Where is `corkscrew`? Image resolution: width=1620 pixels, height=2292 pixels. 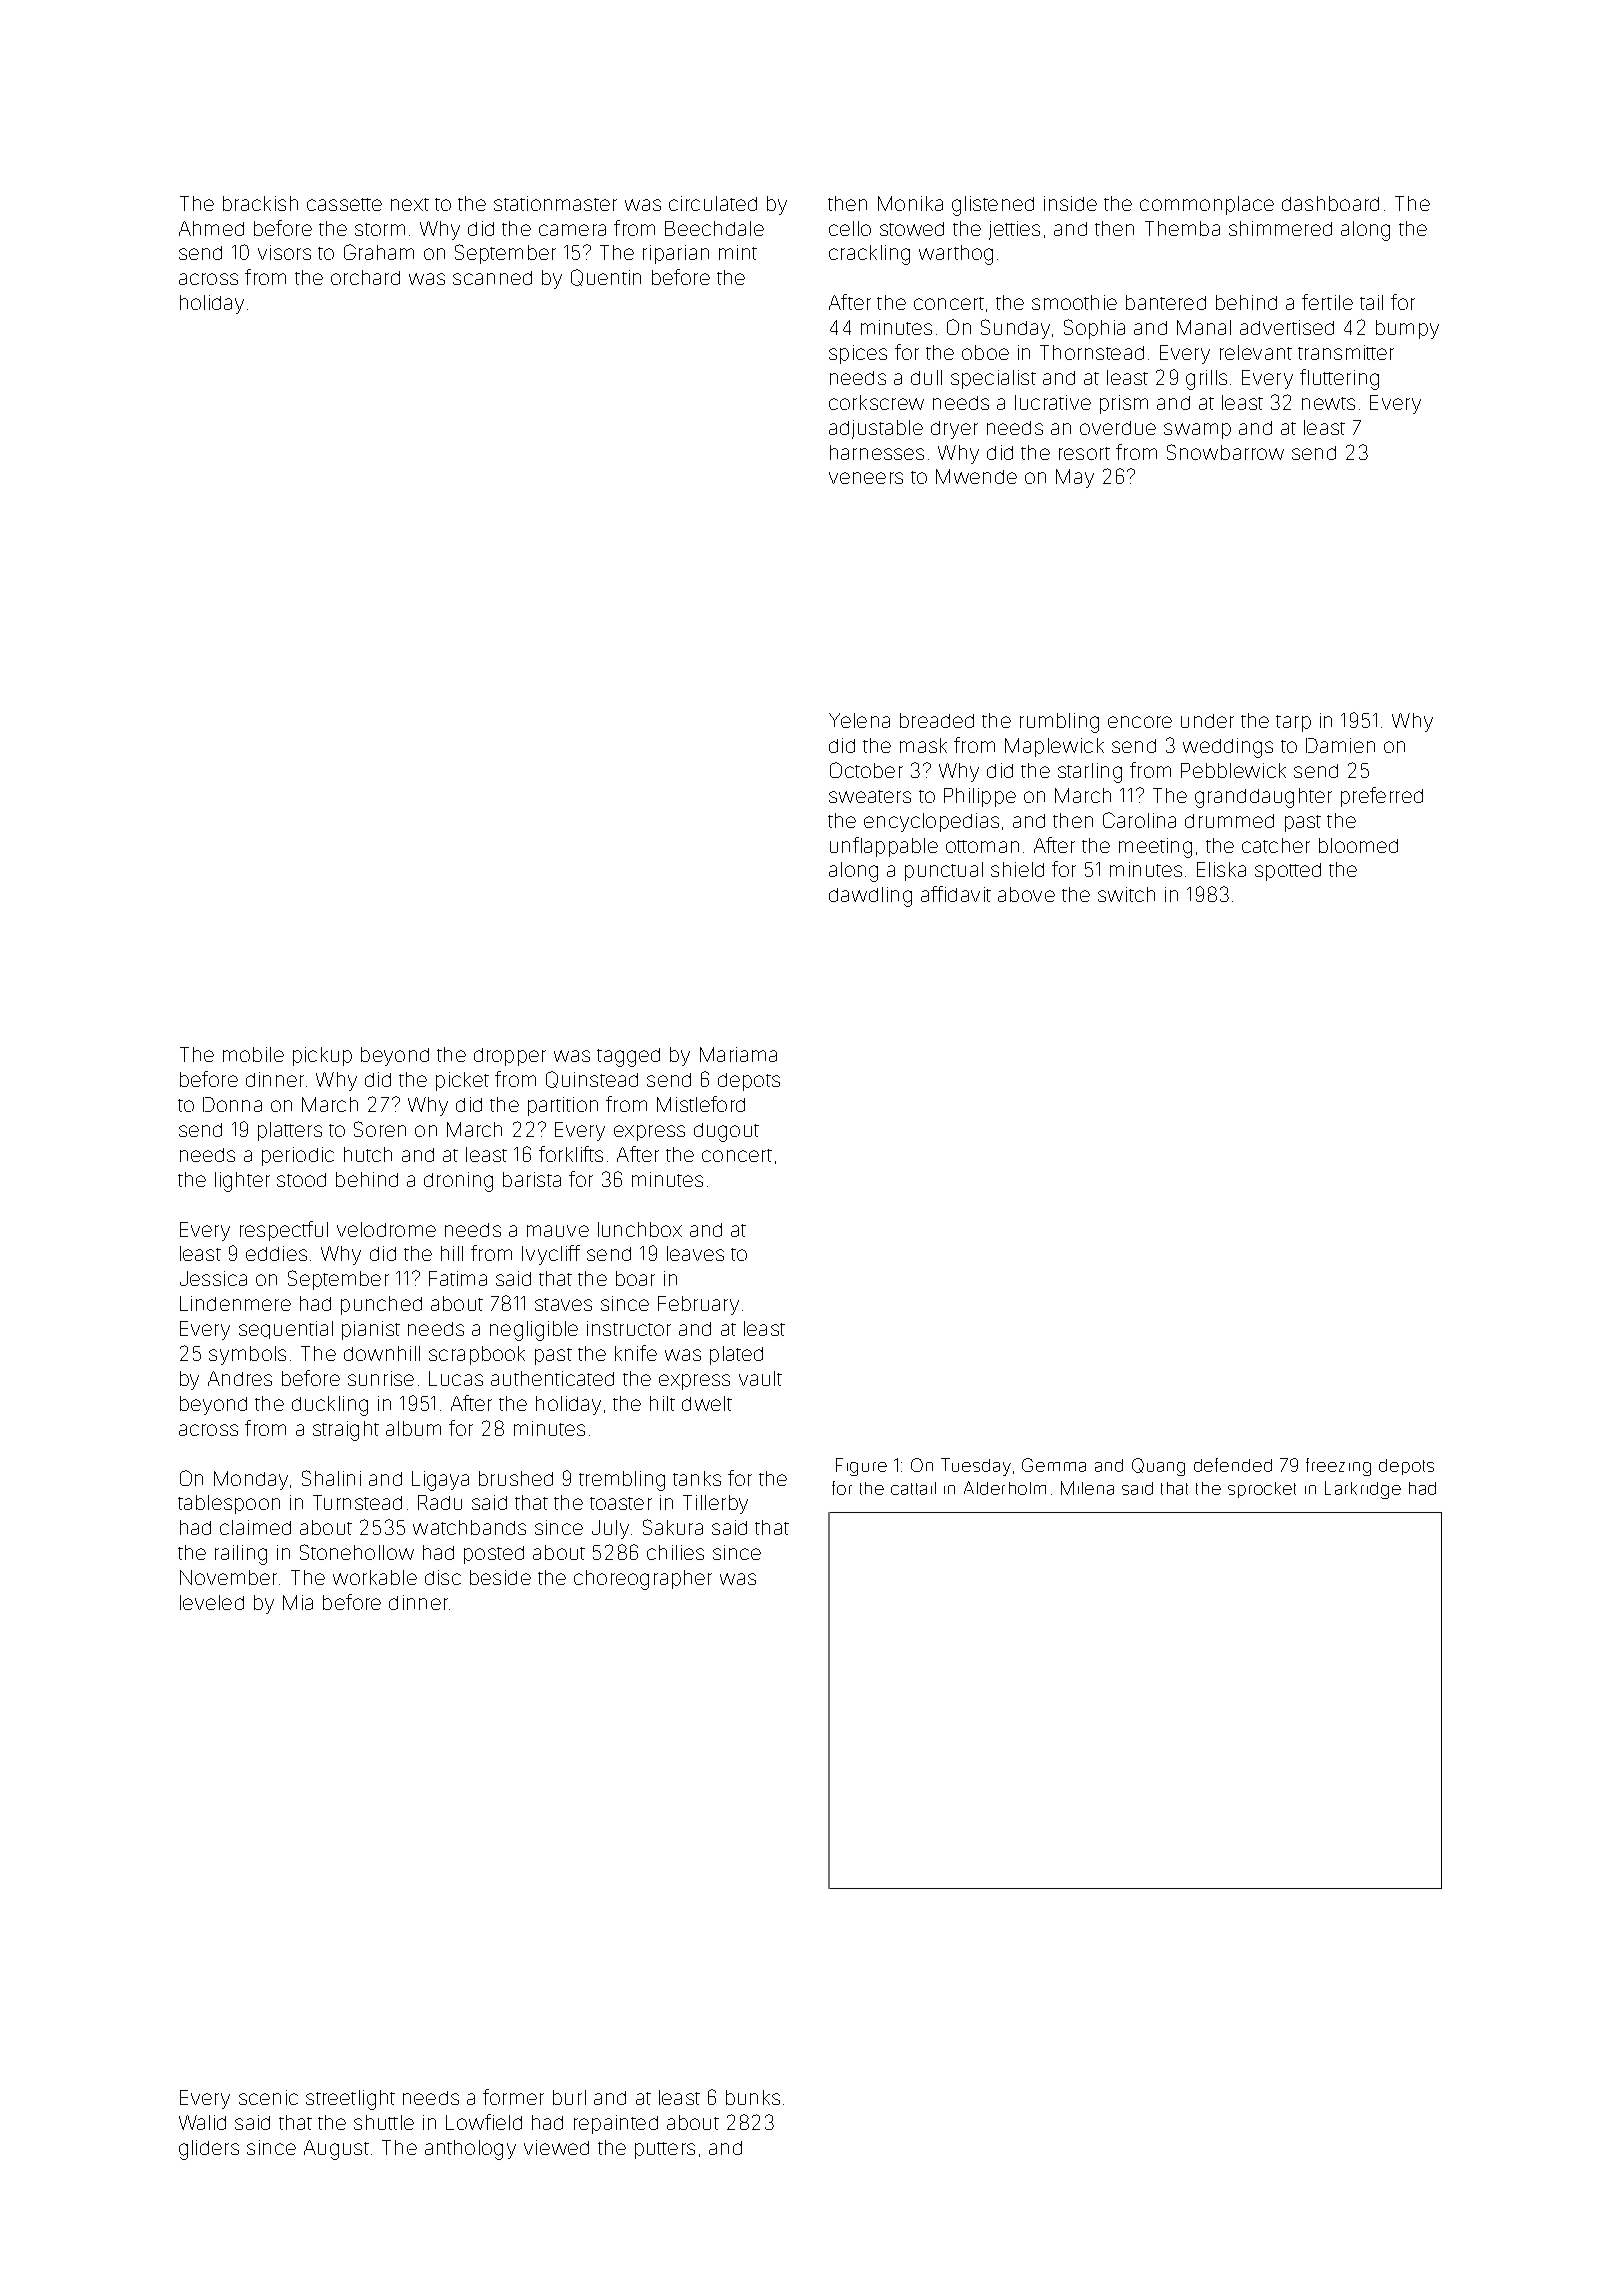 corkscrew is located at coordinates (876, 402).
